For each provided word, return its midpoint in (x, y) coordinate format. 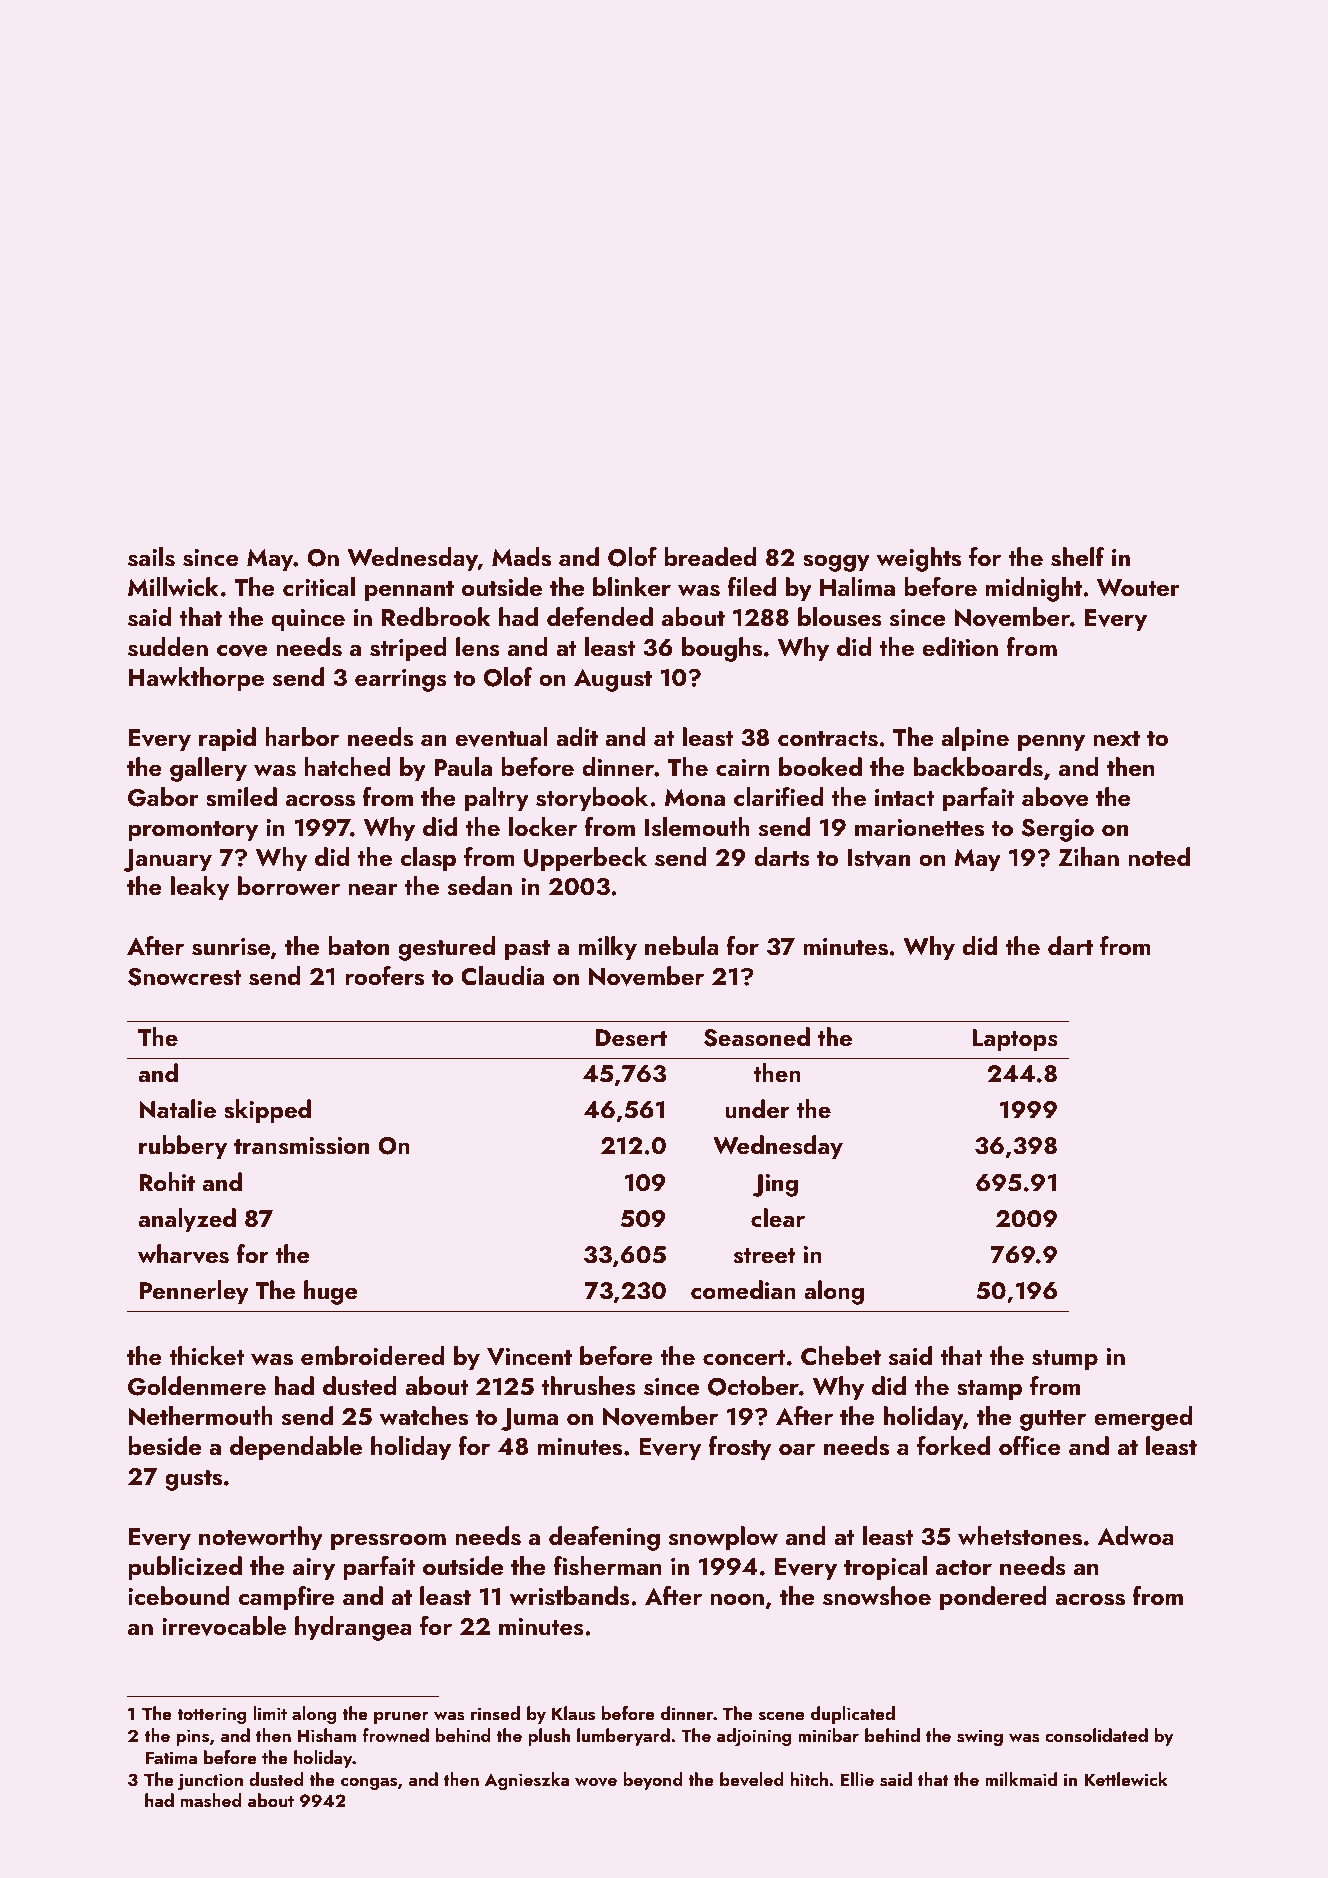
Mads (521, 557)
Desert (631, 1038)
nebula (681, 946)
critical (319, 586)
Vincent (529, 1357)
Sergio (1058, 830)
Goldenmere (197, 1386)
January (167, 860)
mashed (211, 1800)
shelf (1077, 557)
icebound (179, 1595)
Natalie (178, 1109)
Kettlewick (1126, 1779)
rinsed (495, 1713)
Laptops (1015, 1040)
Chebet (841, 1356)
